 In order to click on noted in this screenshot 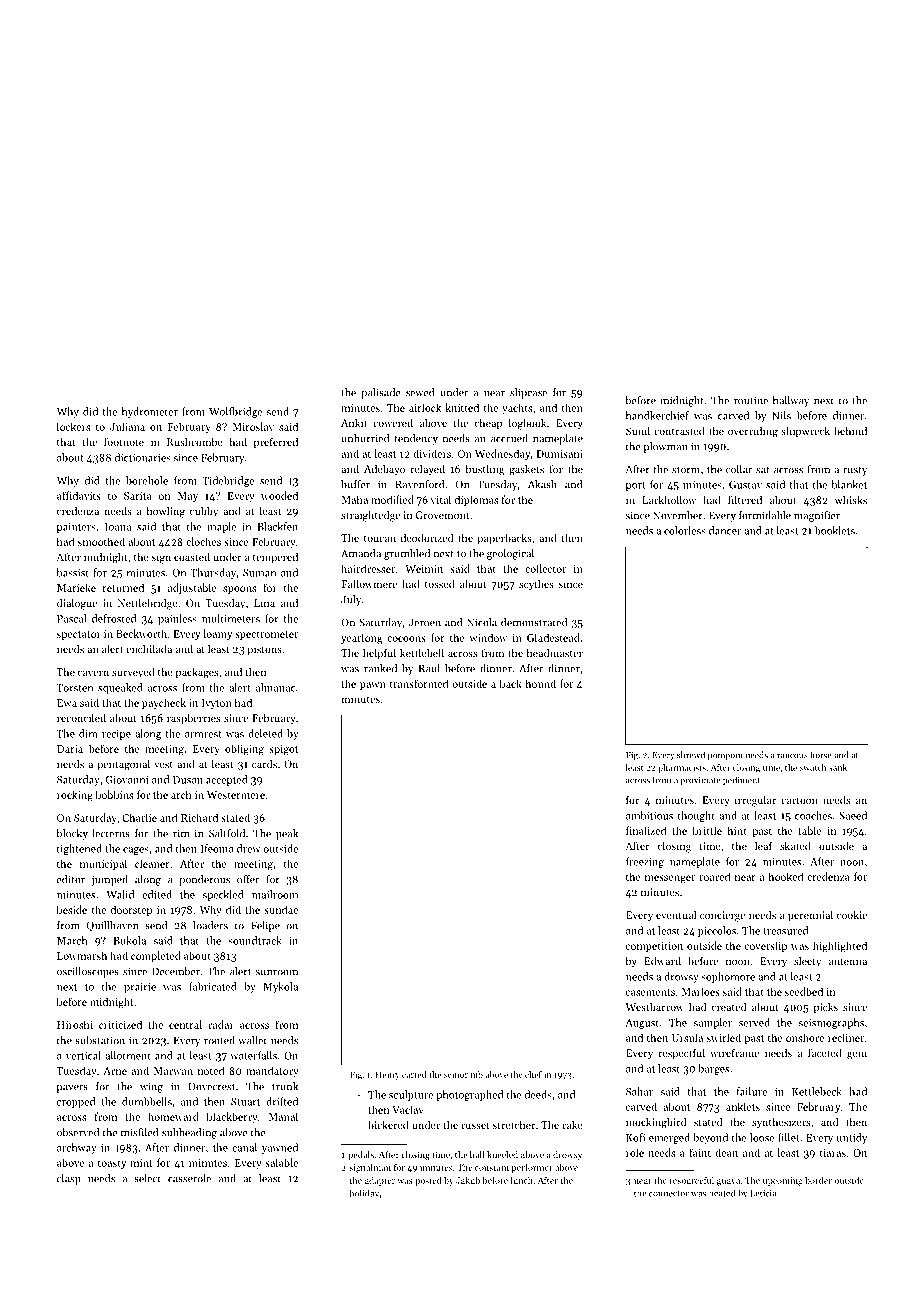, I will do `click(211, 1070)`.
